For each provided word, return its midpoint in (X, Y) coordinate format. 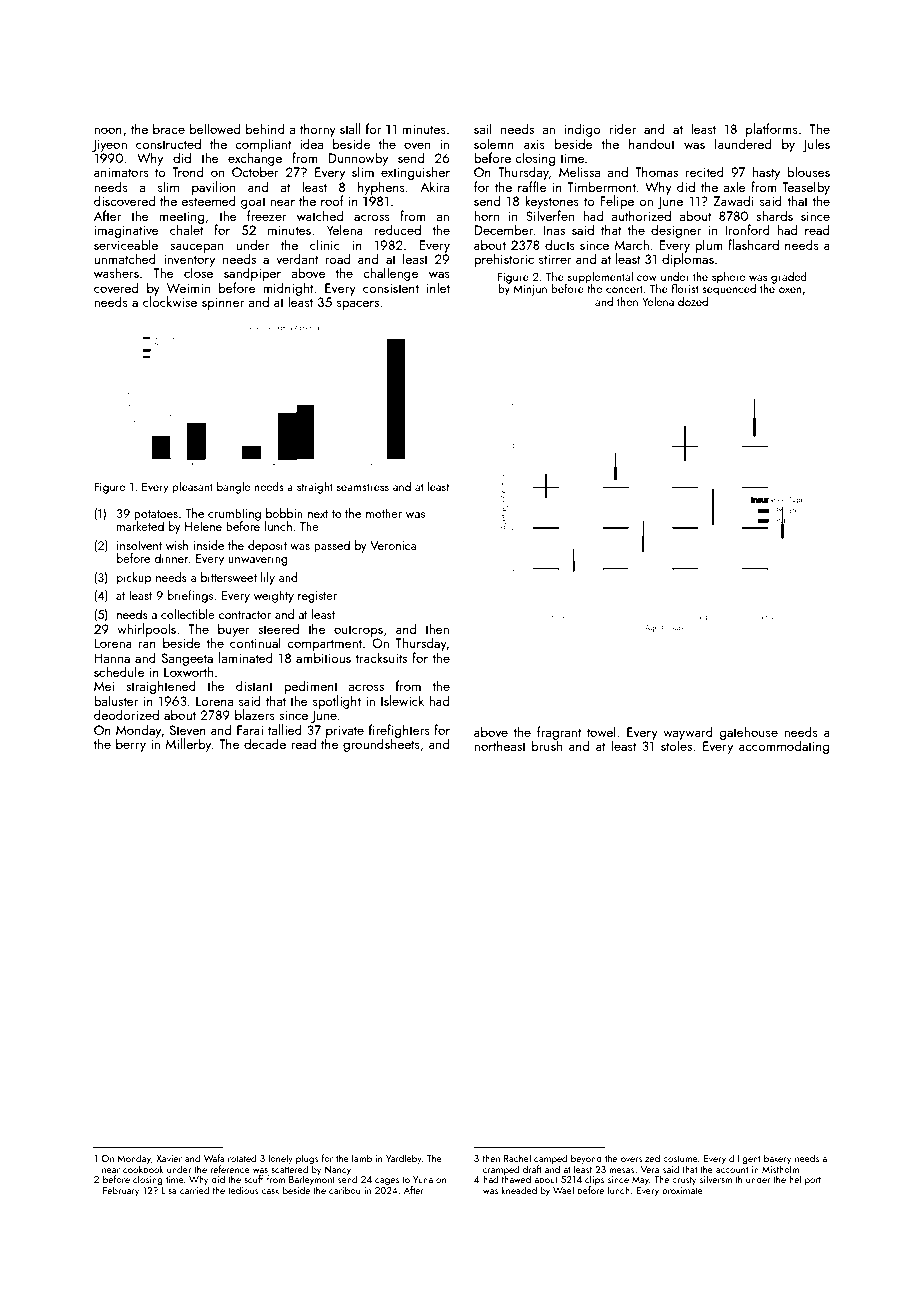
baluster (116, 700)
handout (652, 143)
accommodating (784, 747)
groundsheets (381, 745)
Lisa (169, 1190)
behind (265, 128)
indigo (583, 130)
